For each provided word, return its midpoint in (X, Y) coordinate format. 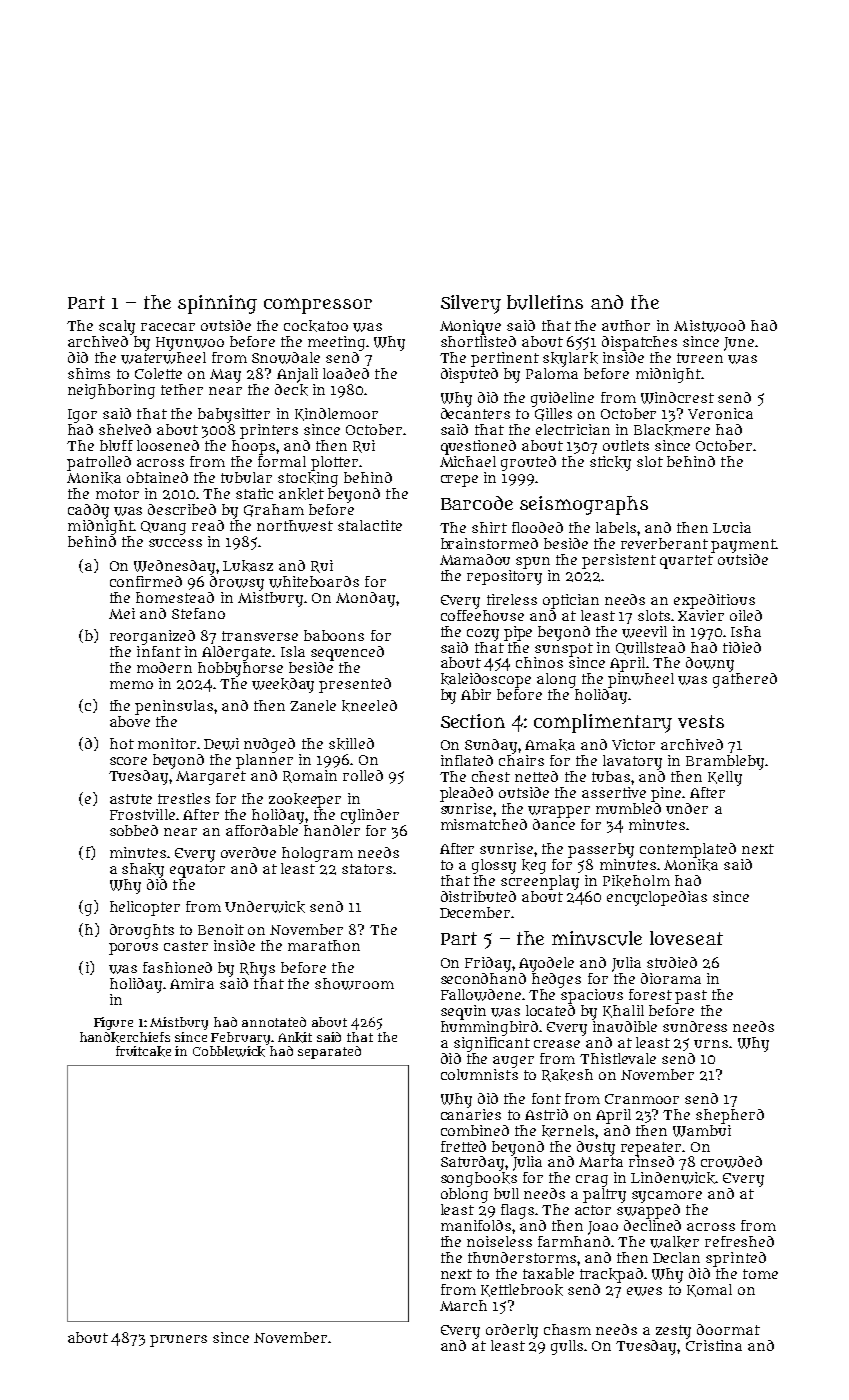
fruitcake (143, 1051)
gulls (567, 1347)
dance (554, 824)
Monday (365, 599)
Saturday (473, 1163)
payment (743, 546)
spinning (217, 304)
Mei (122, 613)
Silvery (471, 304)
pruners (178, 1341)
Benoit (221, 929)
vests (701, 721)
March (463, 1305)
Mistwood (709, 326)
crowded (731, 1162)
